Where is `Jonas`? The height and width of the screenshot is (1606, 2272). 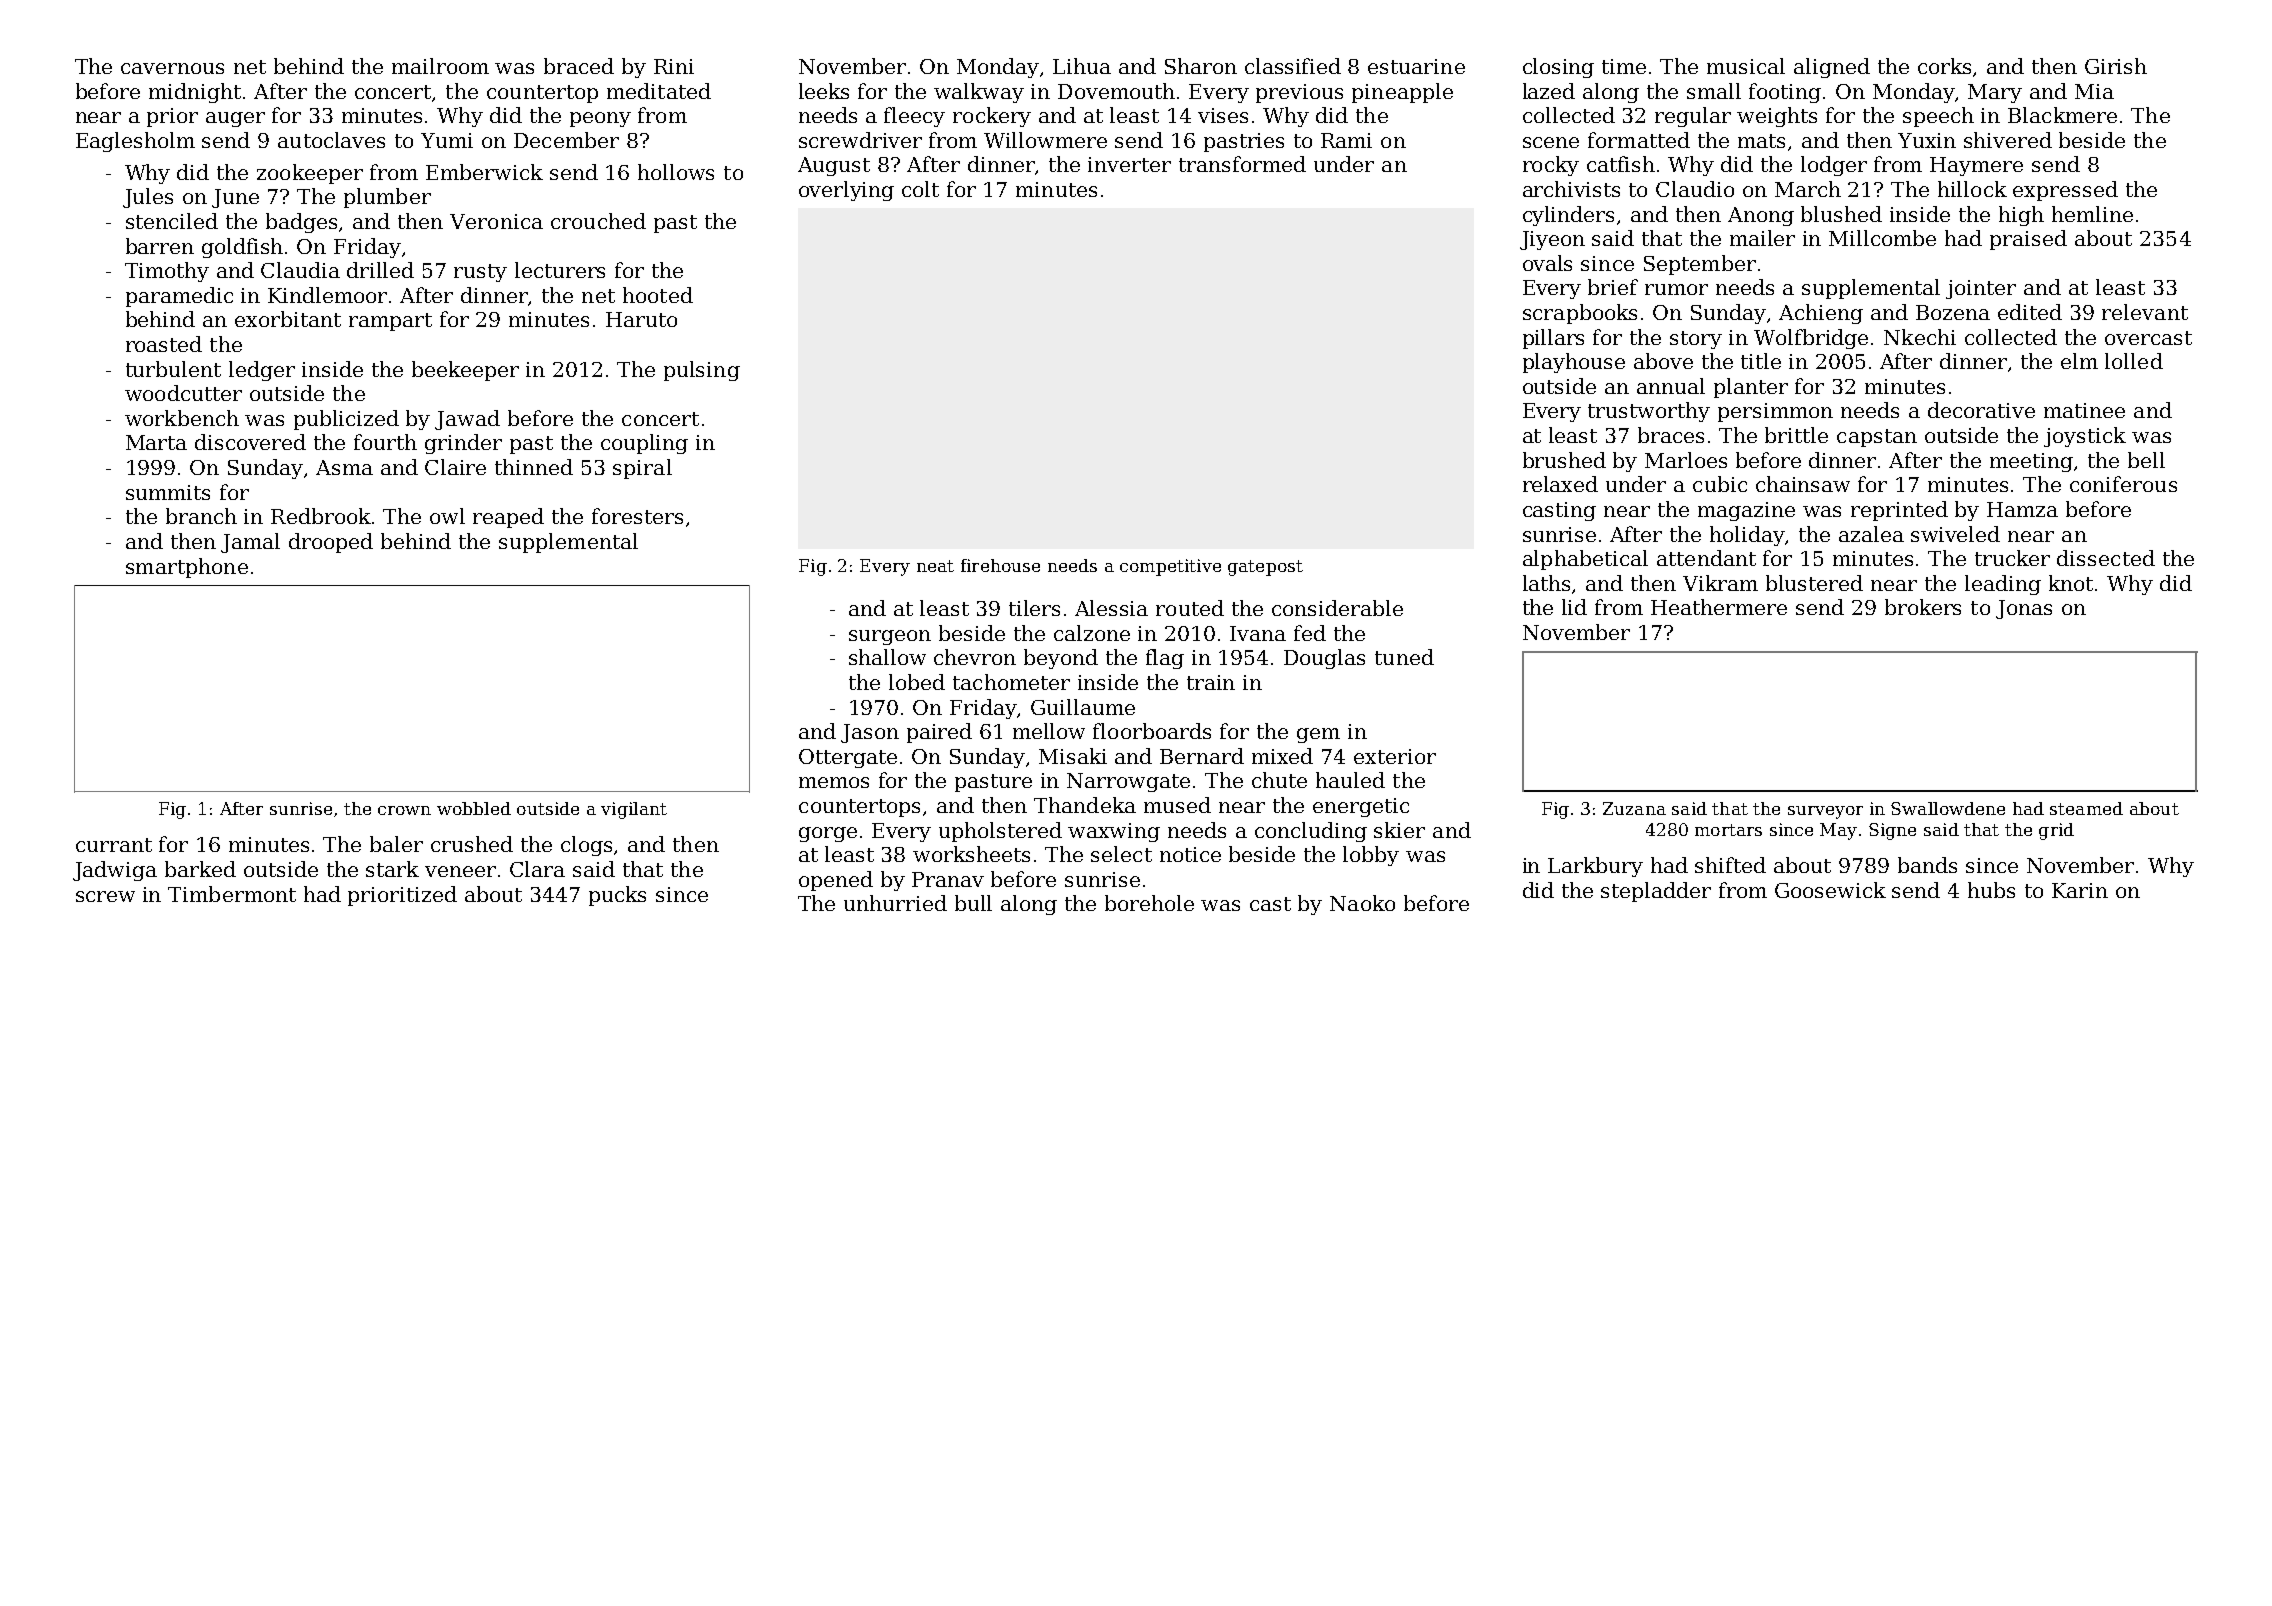
Jonas is located at coordinates (2024, 609).
